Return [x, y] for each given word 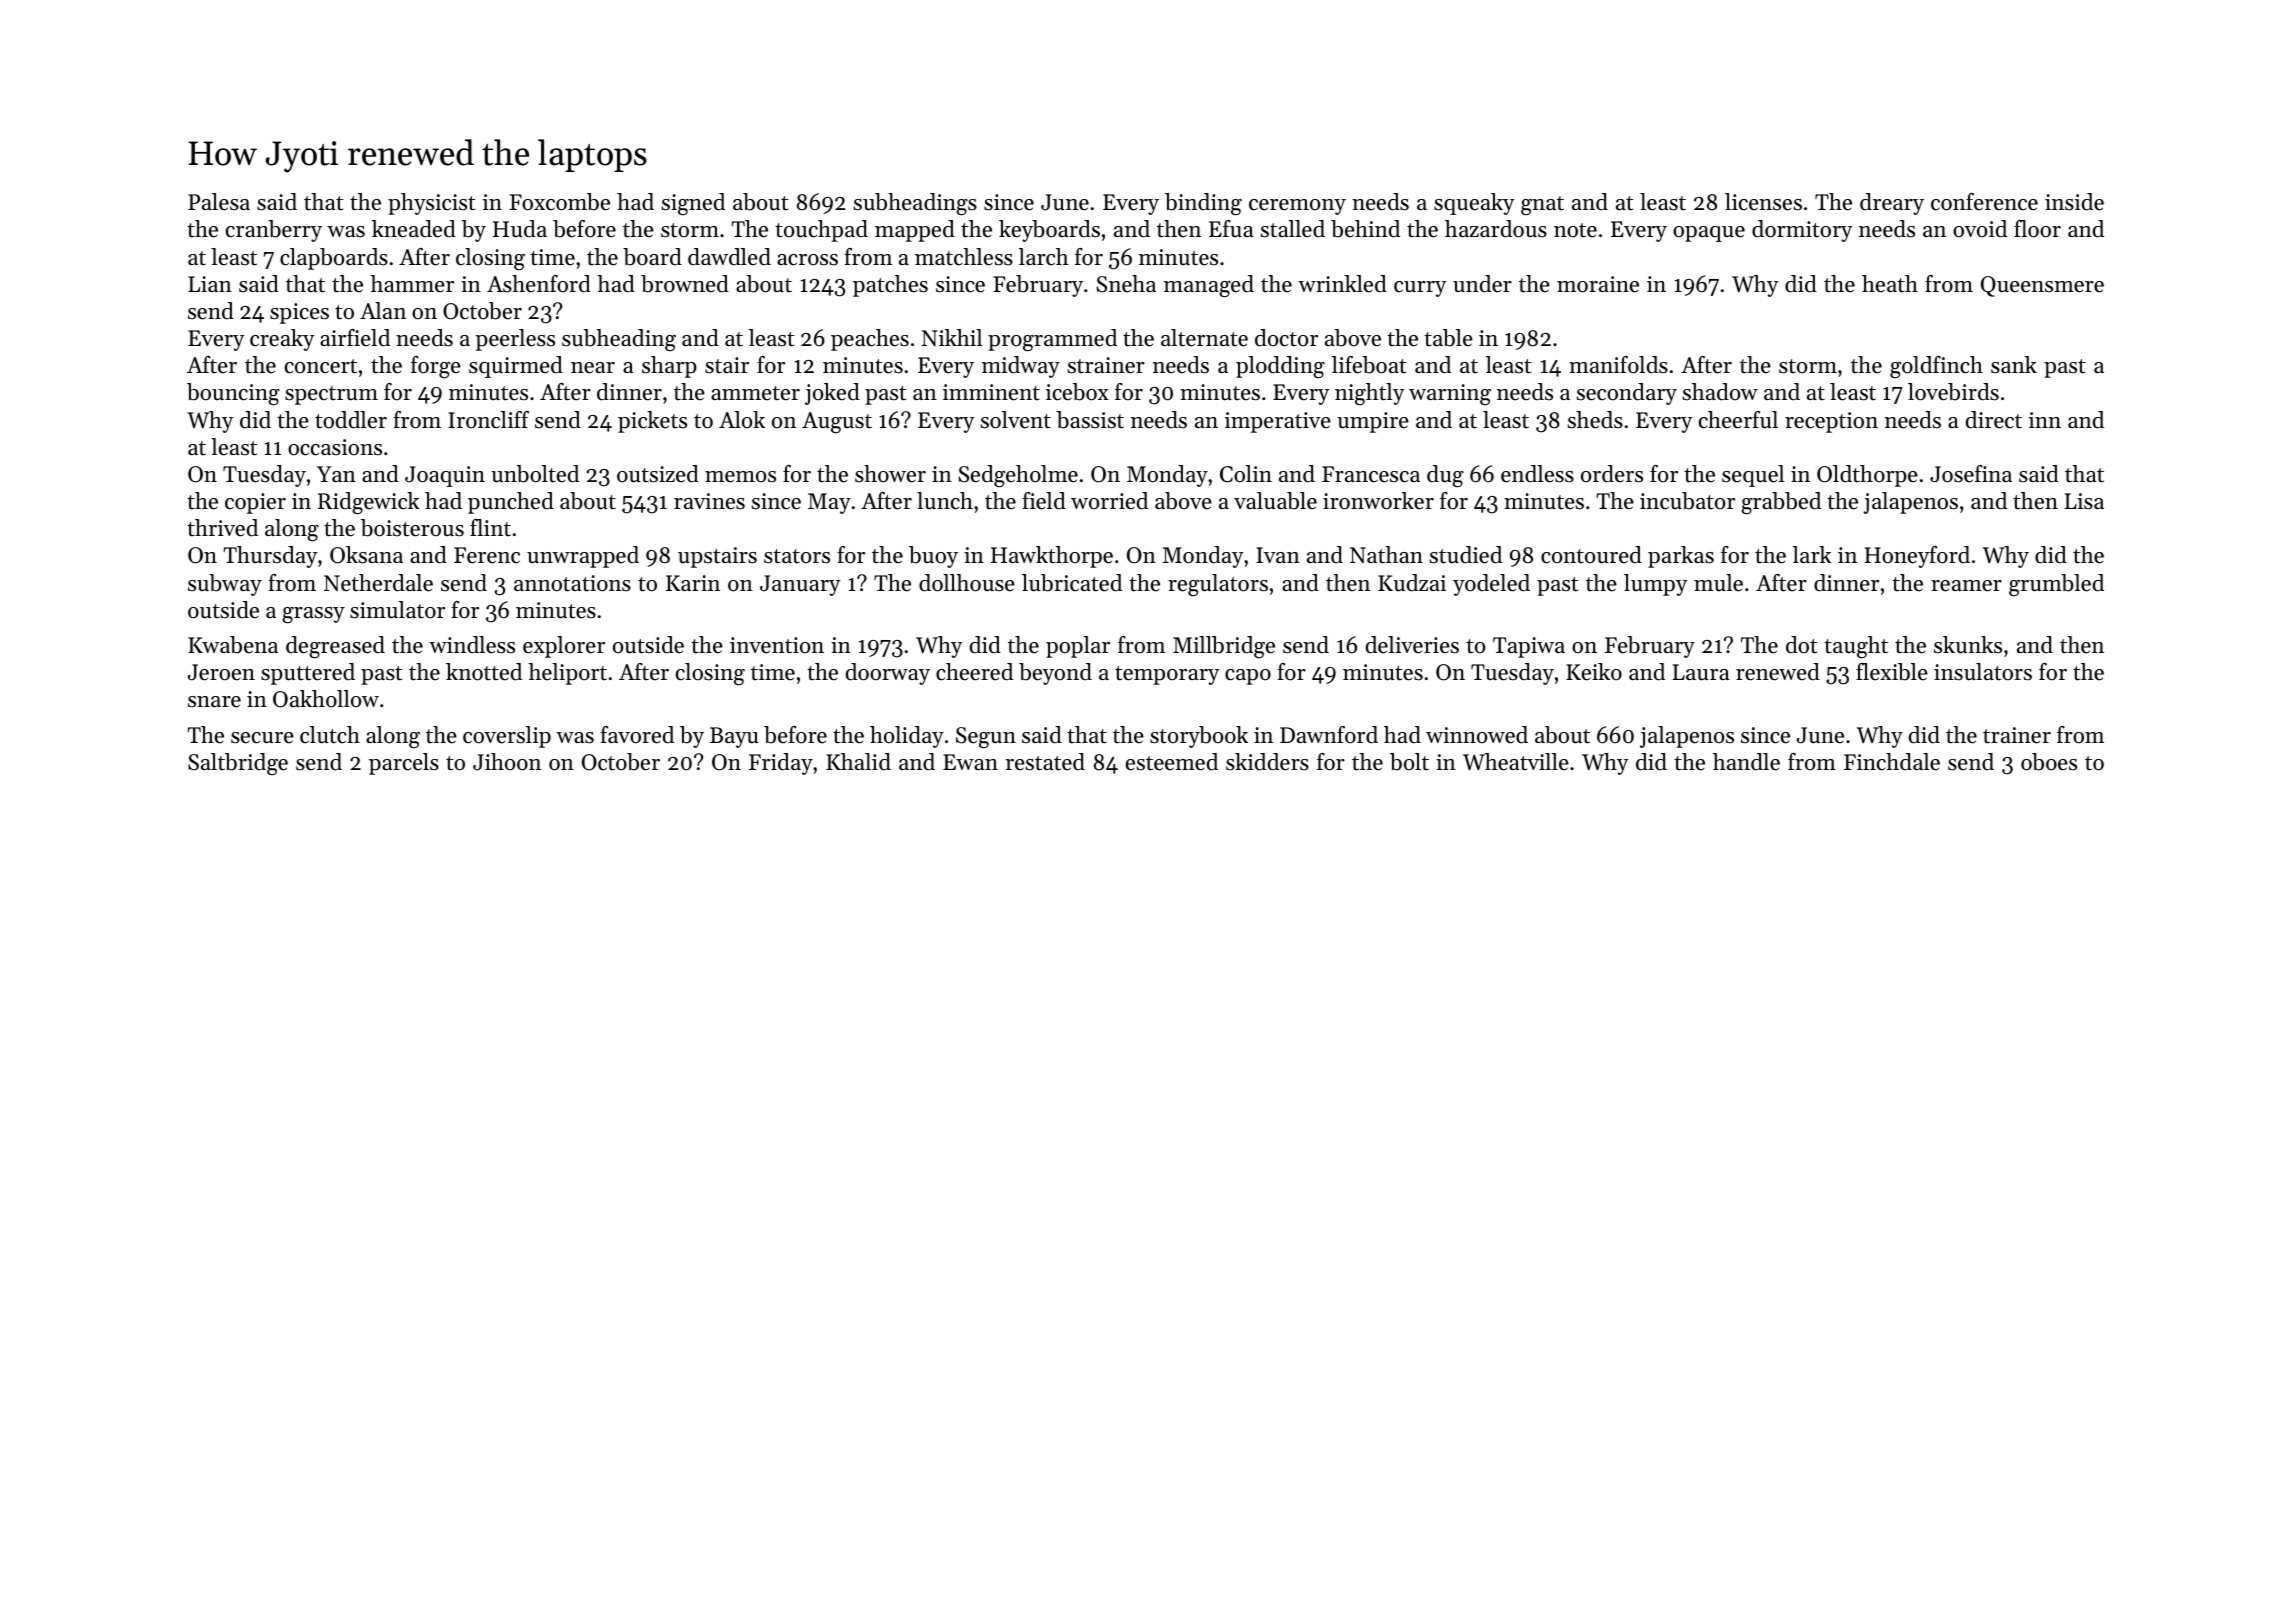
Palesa [219, 202]
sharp [669, 367]
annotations [572, 583]
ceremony [1297, 207]
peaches [870, 340]
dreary [1892, 204]
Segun [986, 737]
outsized [658, 474]
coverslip [507, 737]
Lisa [2084, 501]
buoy [933, 557]
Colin [1246, 474]
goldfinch [1936, 367]
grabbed [1781, 503]
